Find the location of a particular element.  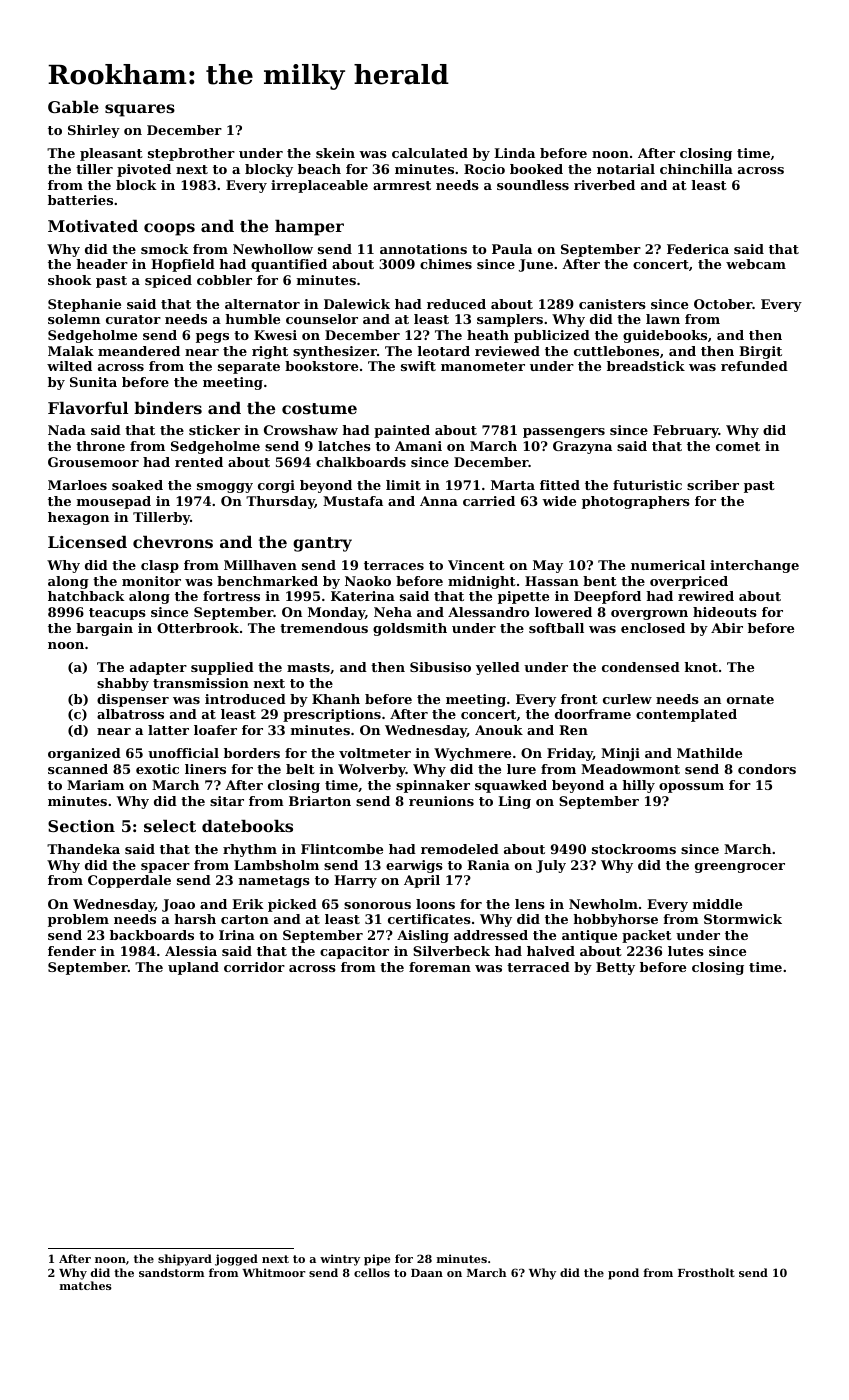

squares is located at coordinates (140, 110).
